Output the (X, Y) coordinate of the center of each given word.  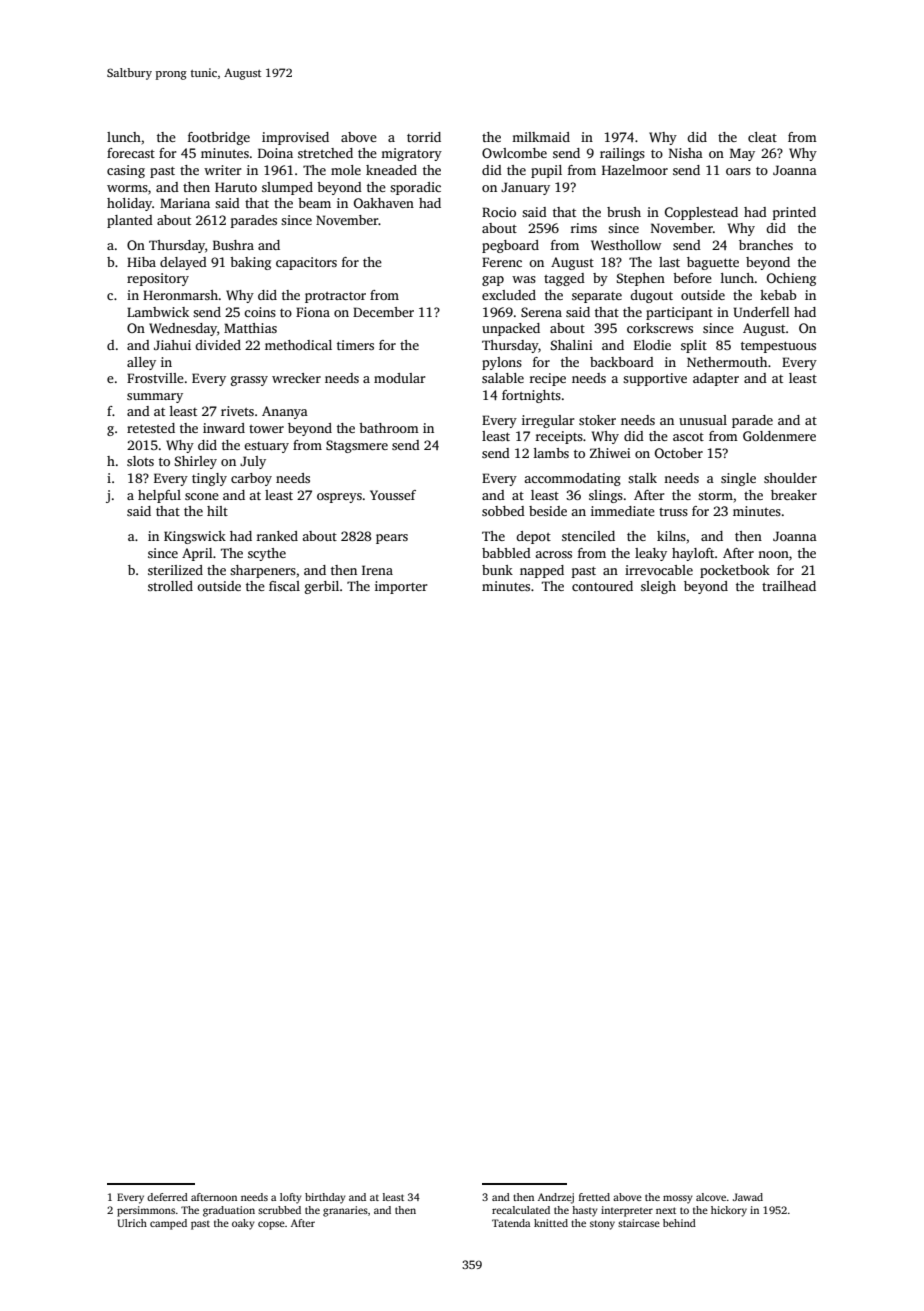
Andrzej (556, 1198)
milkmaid (541, 137)
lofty (291, 1198)
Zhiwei (610, 453)
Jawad (748, 1197)
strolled (170, 586)
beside (548, 511)
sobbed (503, 511)
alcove (711, 1197)
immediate (623, 511)
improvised (295, 138)
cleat (762, 137)
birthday (325, 1198)
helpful (159, 496)
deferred (167, 1197)
